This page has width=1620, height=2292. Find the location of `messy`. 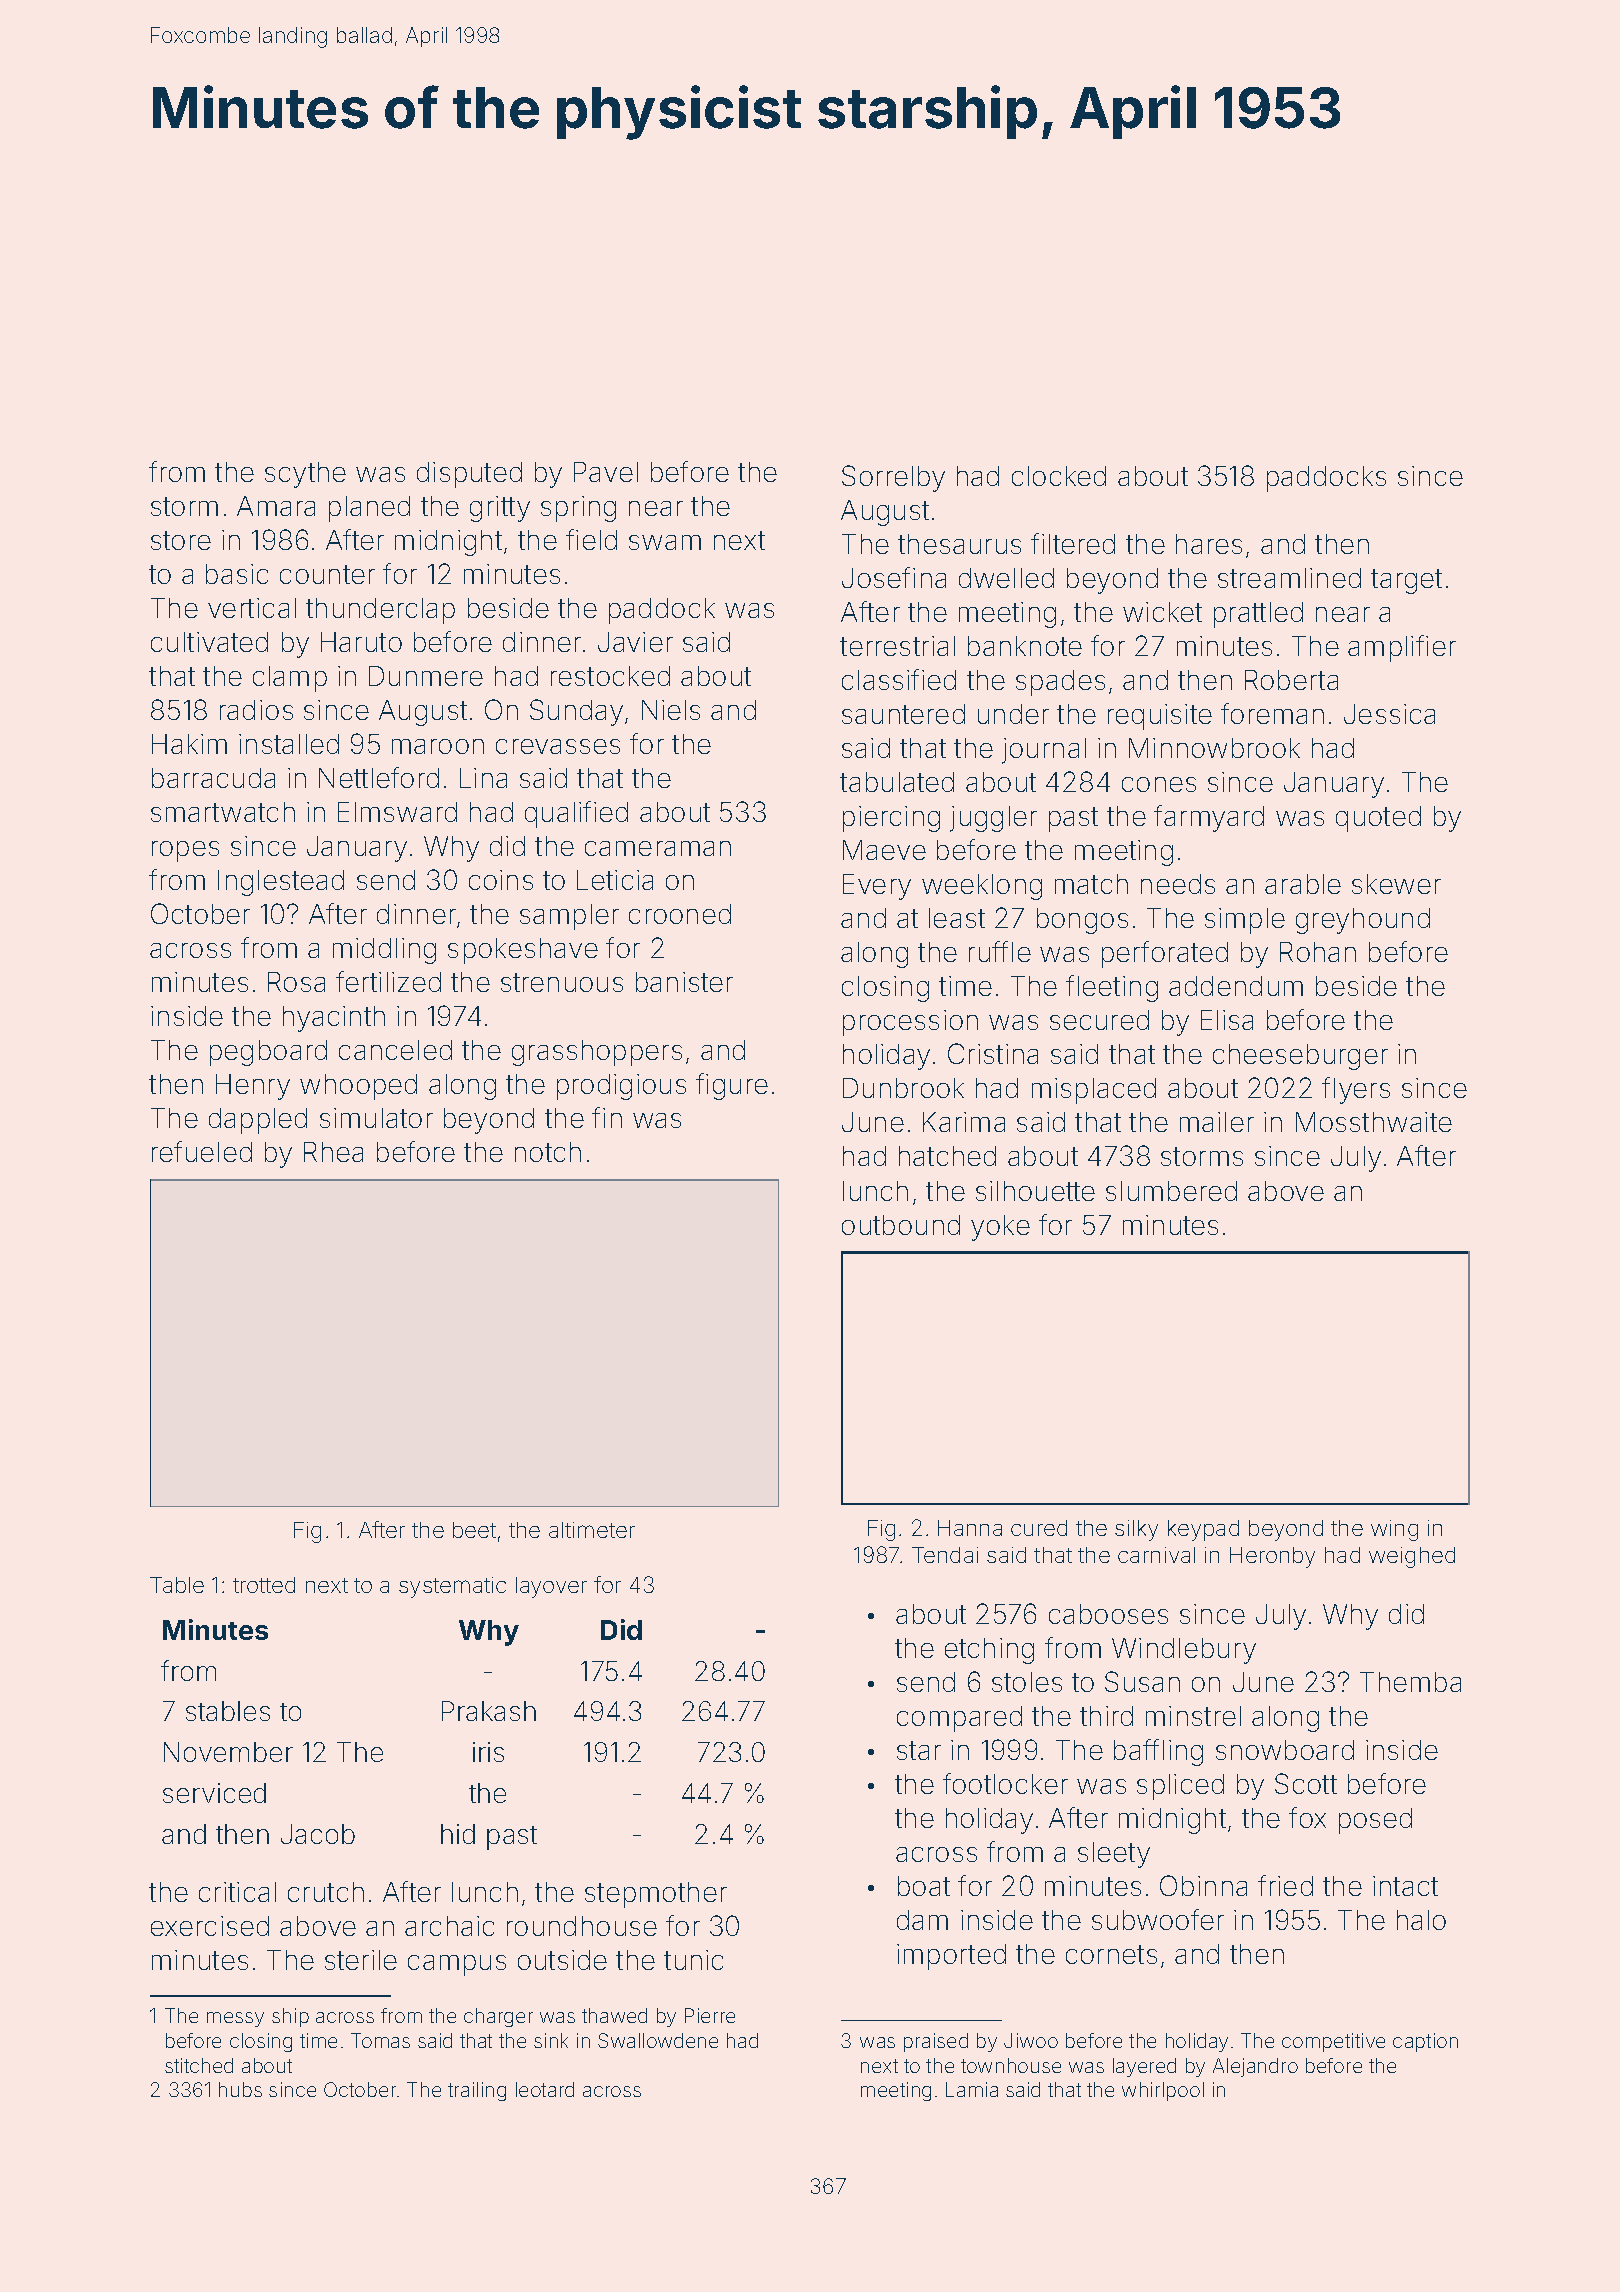

messy is located at coordinates (235, 2019).
